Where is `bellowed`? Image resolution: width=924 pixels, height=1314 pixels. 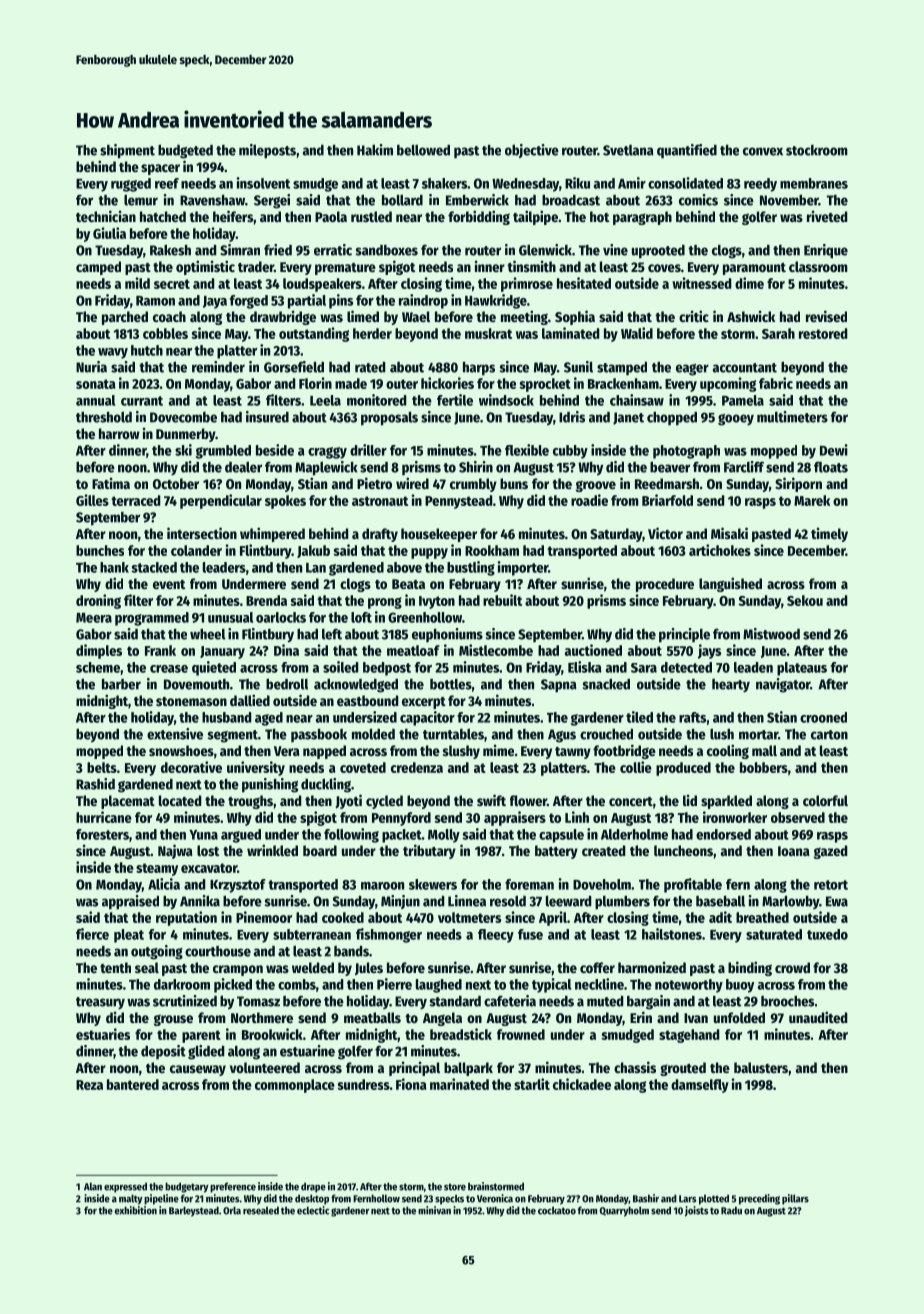 bellowed is located at coordinates (423, 150).
